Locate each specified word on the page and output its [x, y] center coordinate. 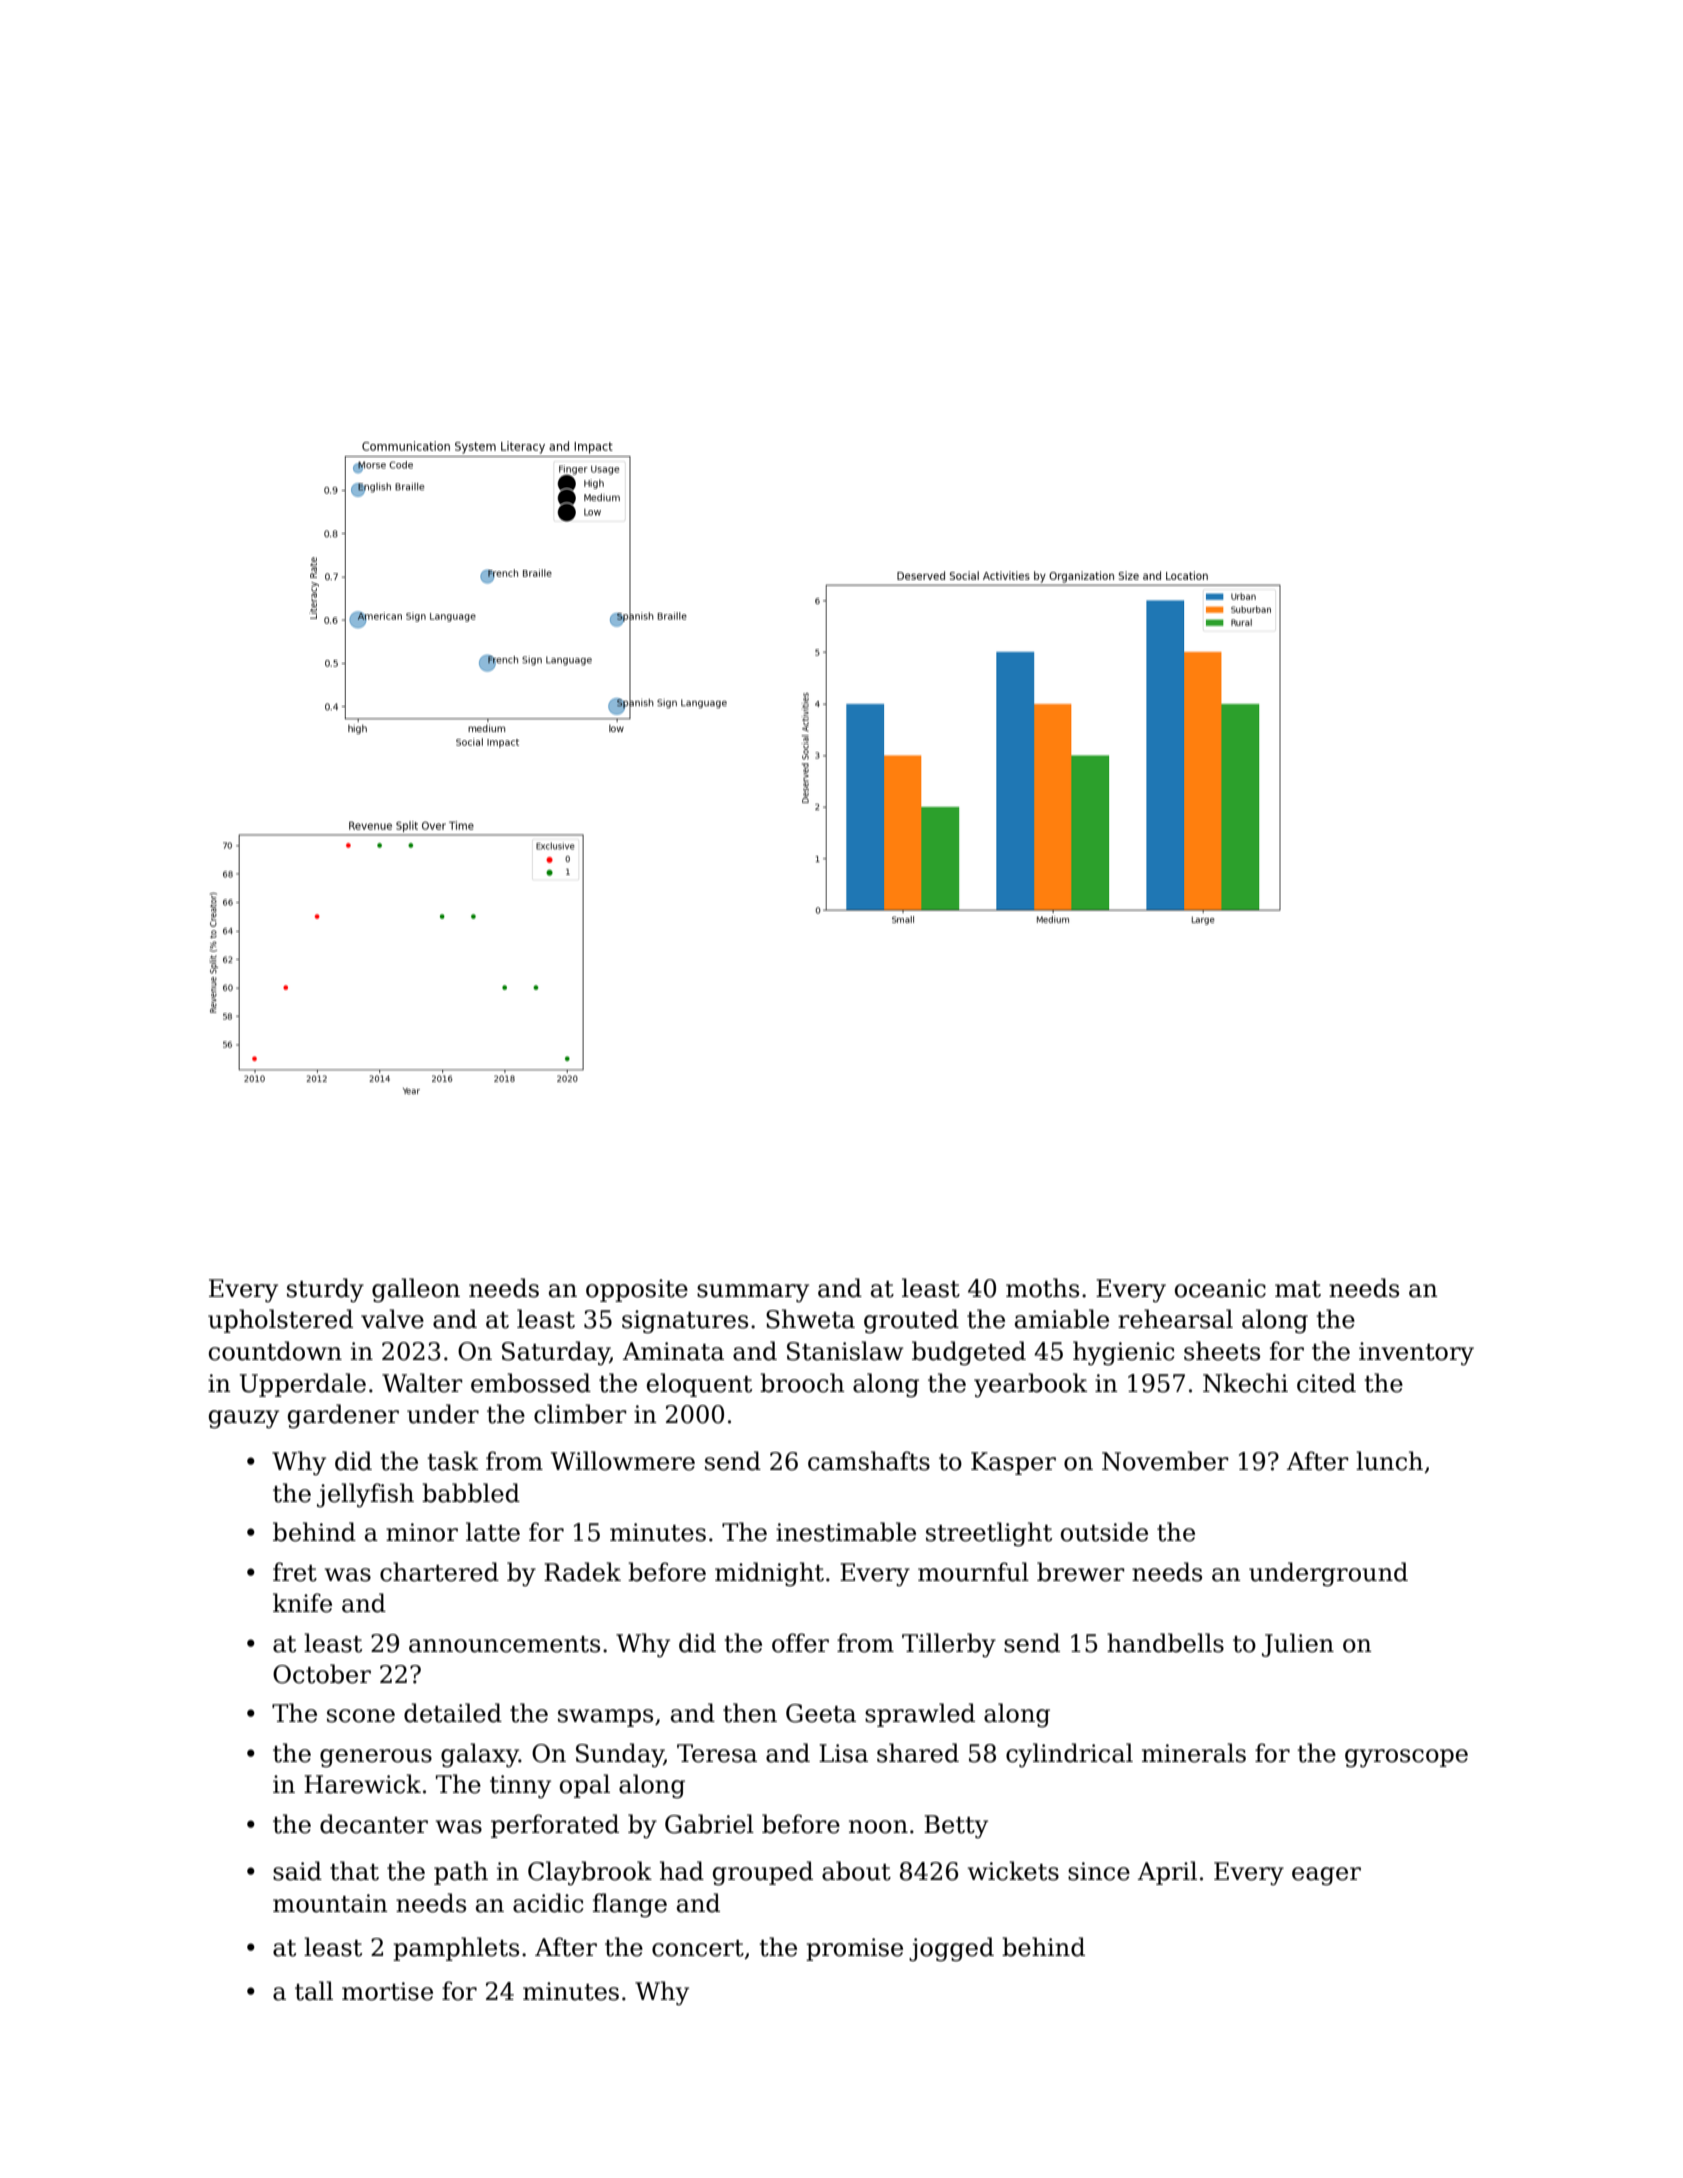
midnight [769, 1574]
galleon [416, 1290]
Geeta [821, 1713]
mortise [387, 1991]
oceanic [1220, 1288]
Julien [1298, 1645]
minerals [1194, 1753]
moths [1042, 1288]
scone [361, 1716]
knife [302, 1603]
